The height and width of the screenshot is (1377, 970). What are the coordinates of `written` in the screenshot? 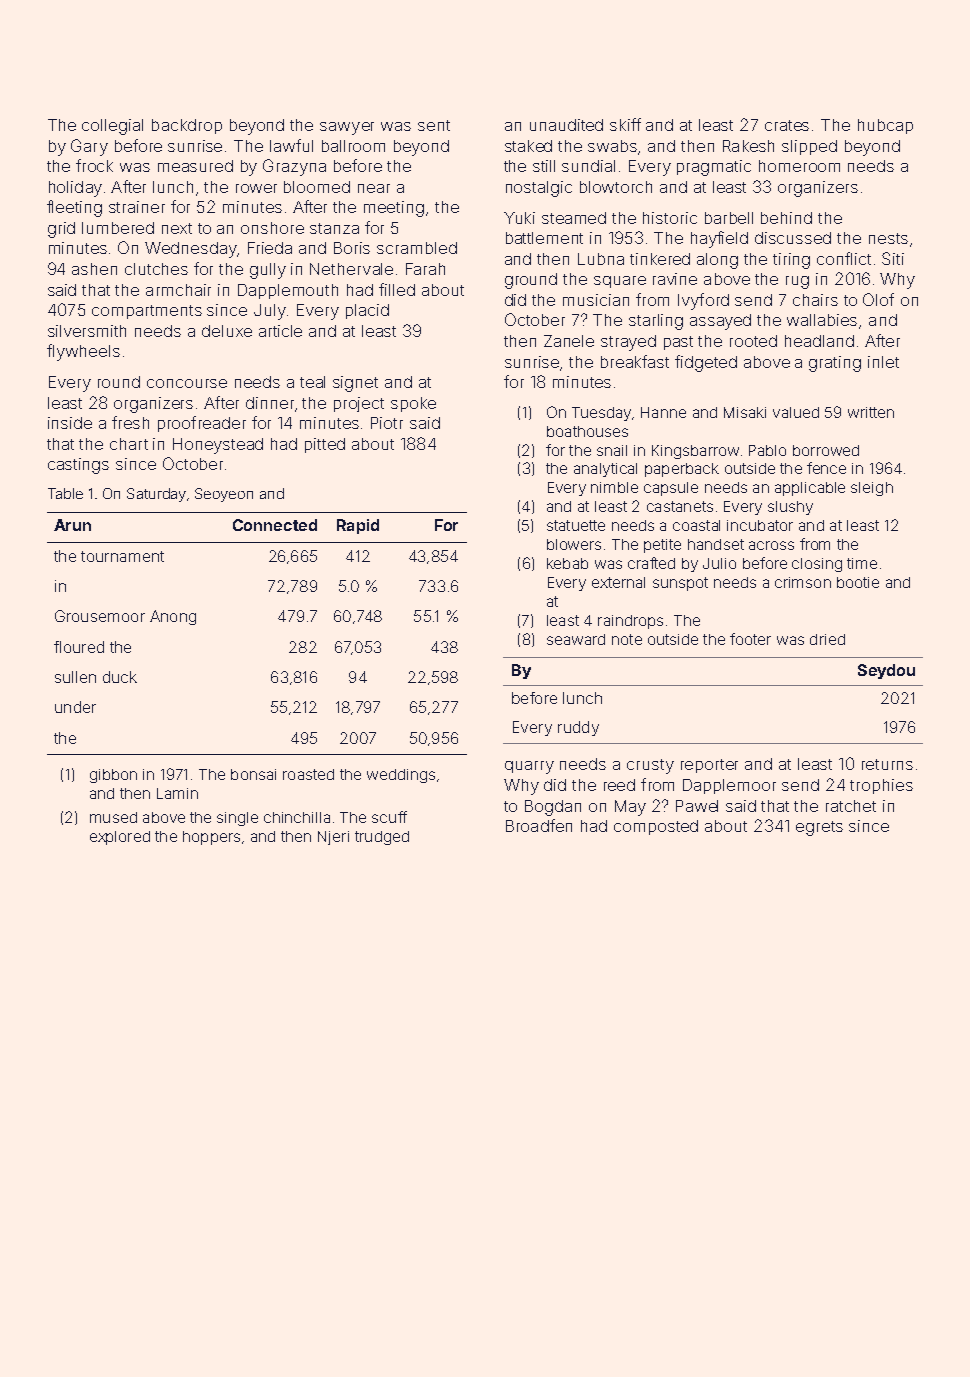 It's located at (871, 412).
